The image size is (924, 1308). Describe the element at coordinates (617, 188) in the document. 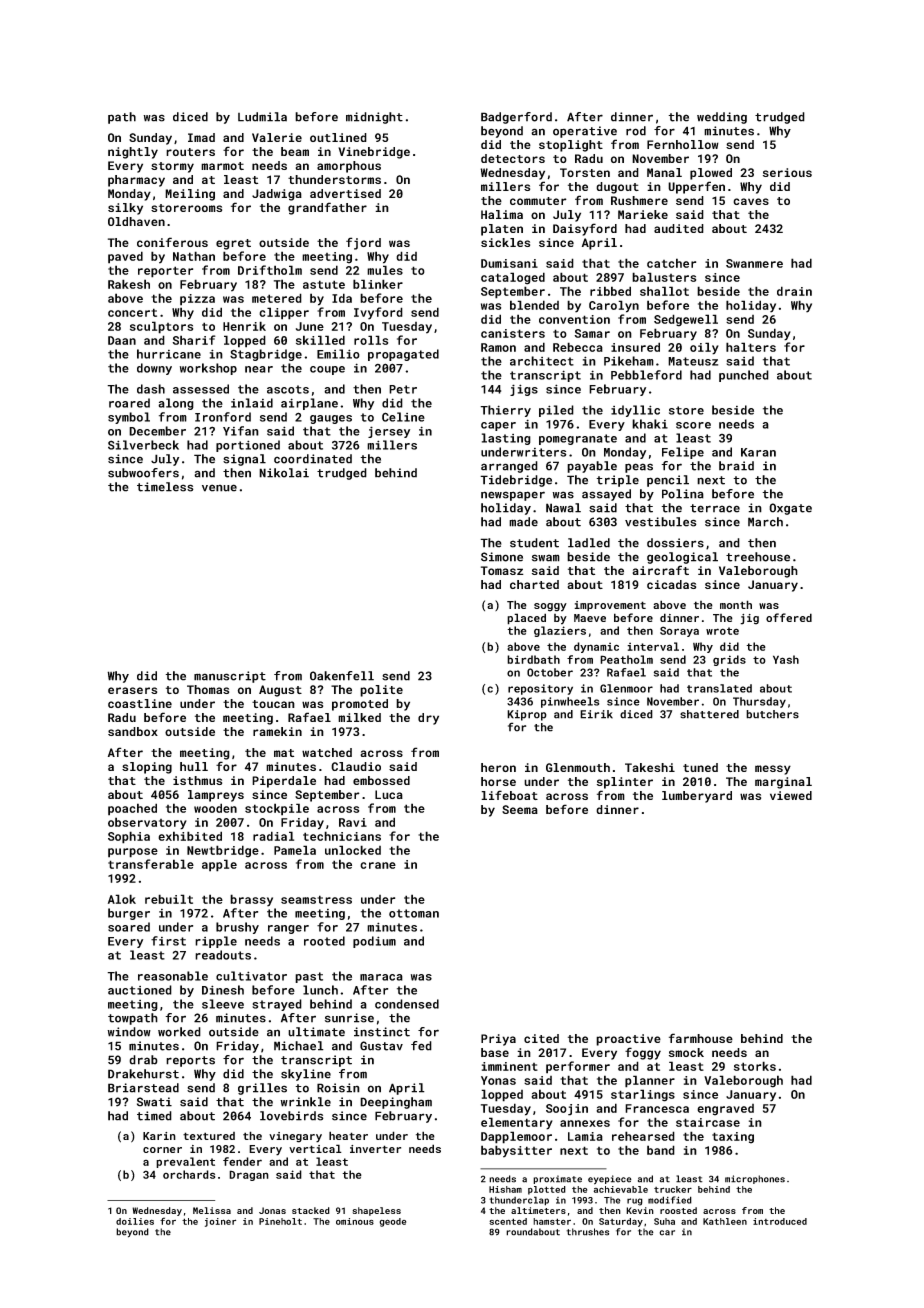

I see `dugout` at that location.
